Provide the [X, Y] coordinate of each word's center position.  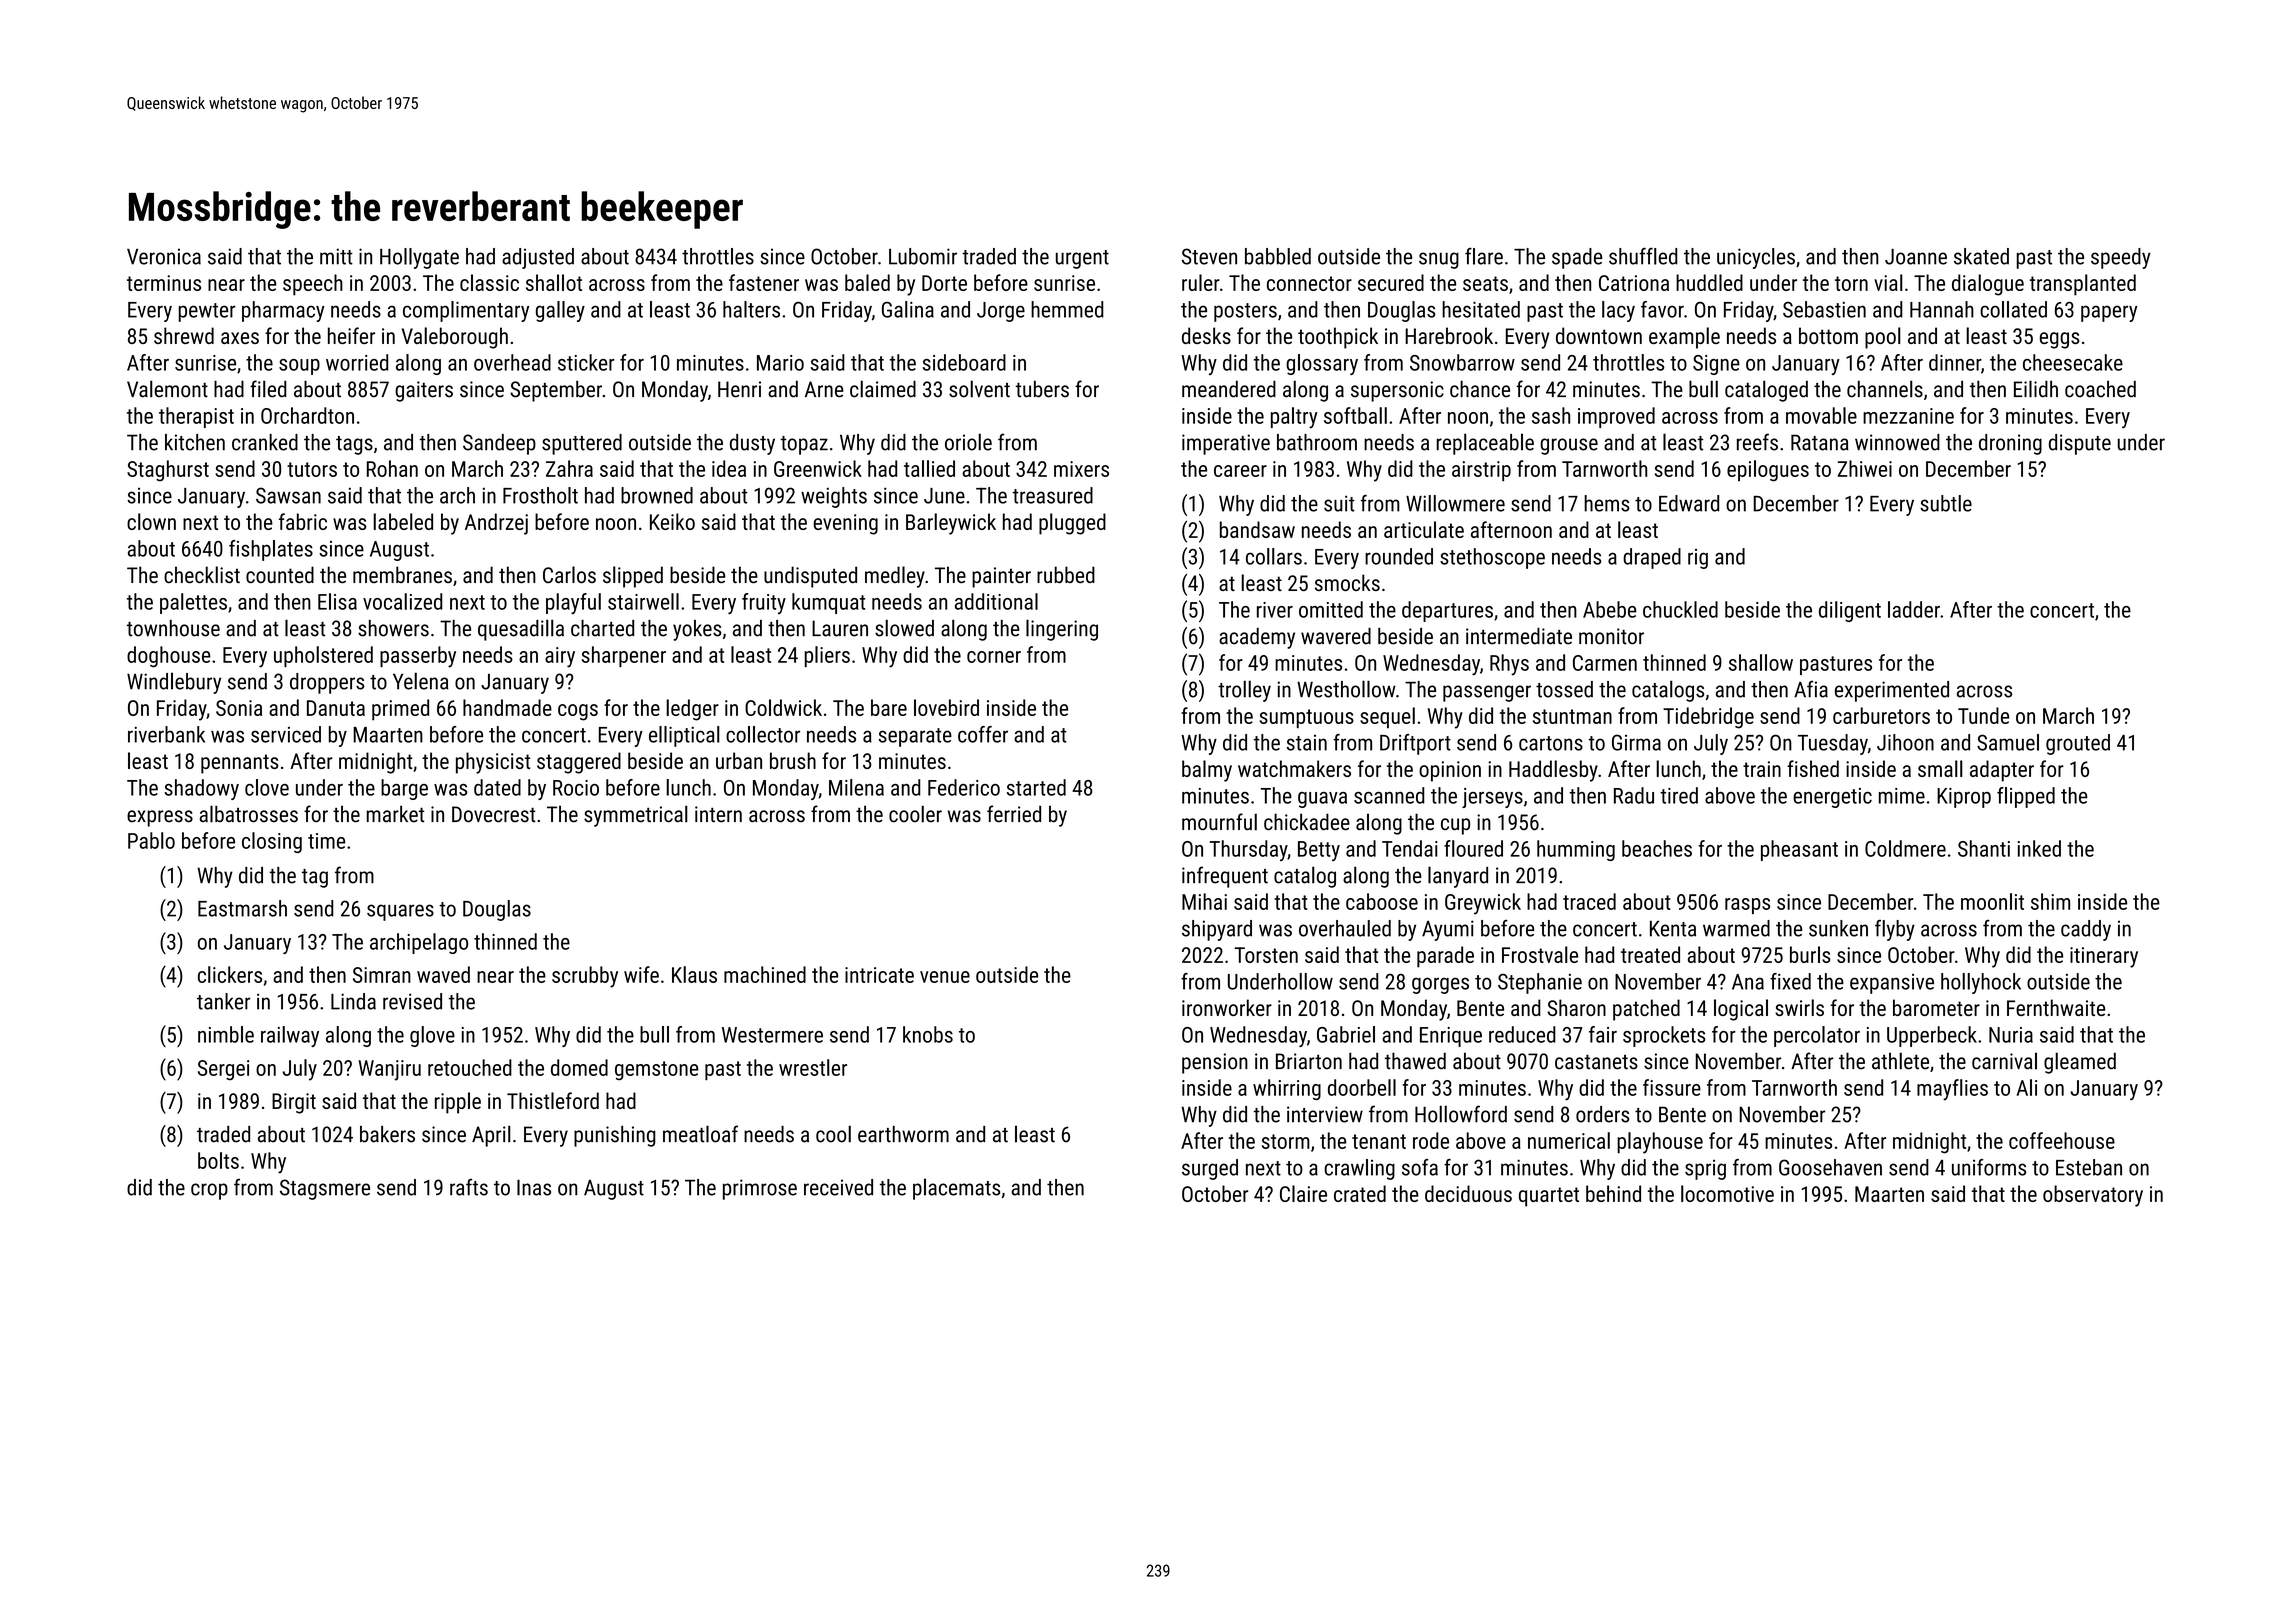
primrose [760, 1189]
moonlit [1992, 901]
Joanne [1916, 257]
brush [793, 760]
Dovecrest [494, 814]
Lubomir [923, 256]
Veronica [164, 256]
